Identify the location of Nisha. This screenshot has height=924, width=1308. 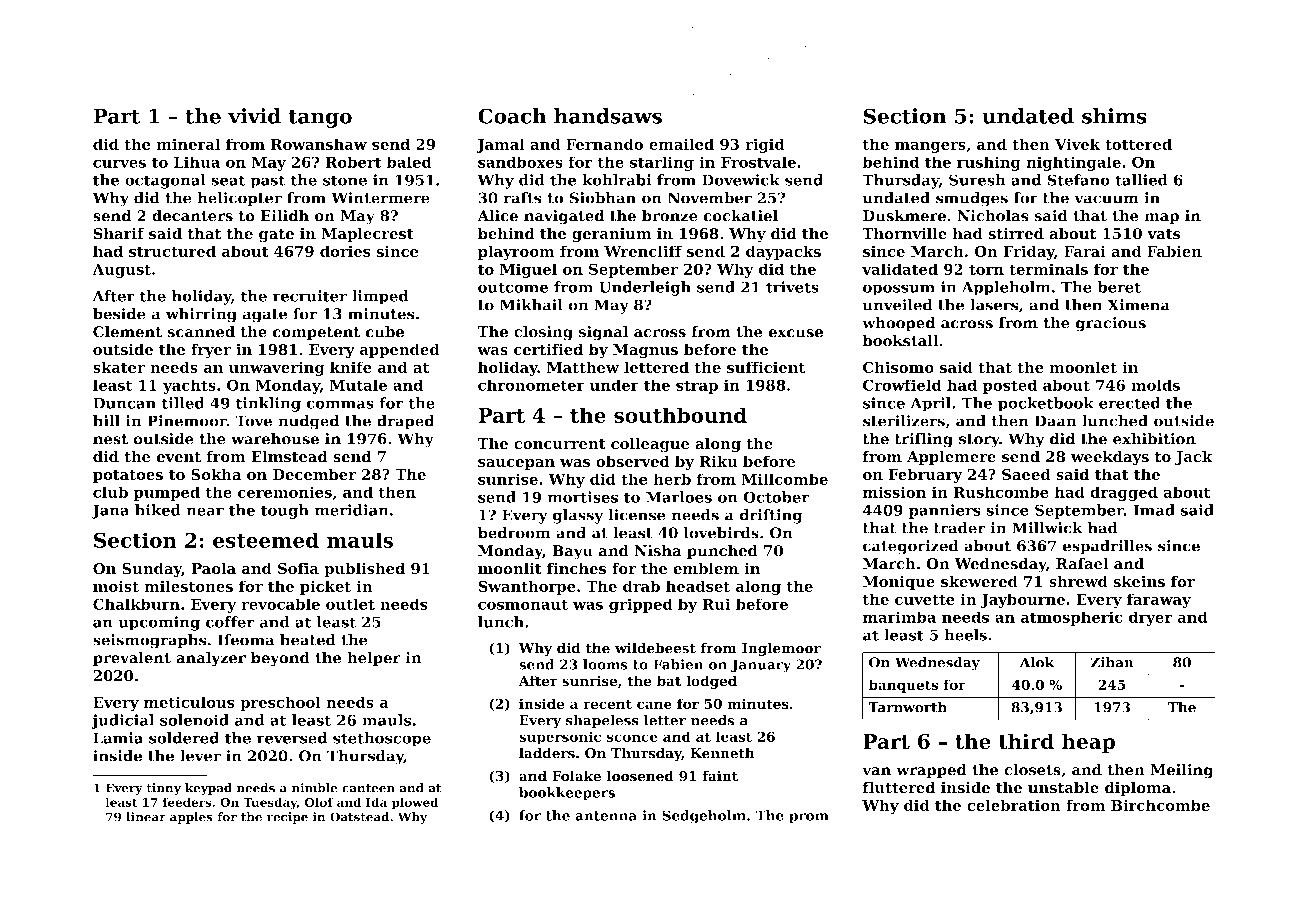
(658, 550).
